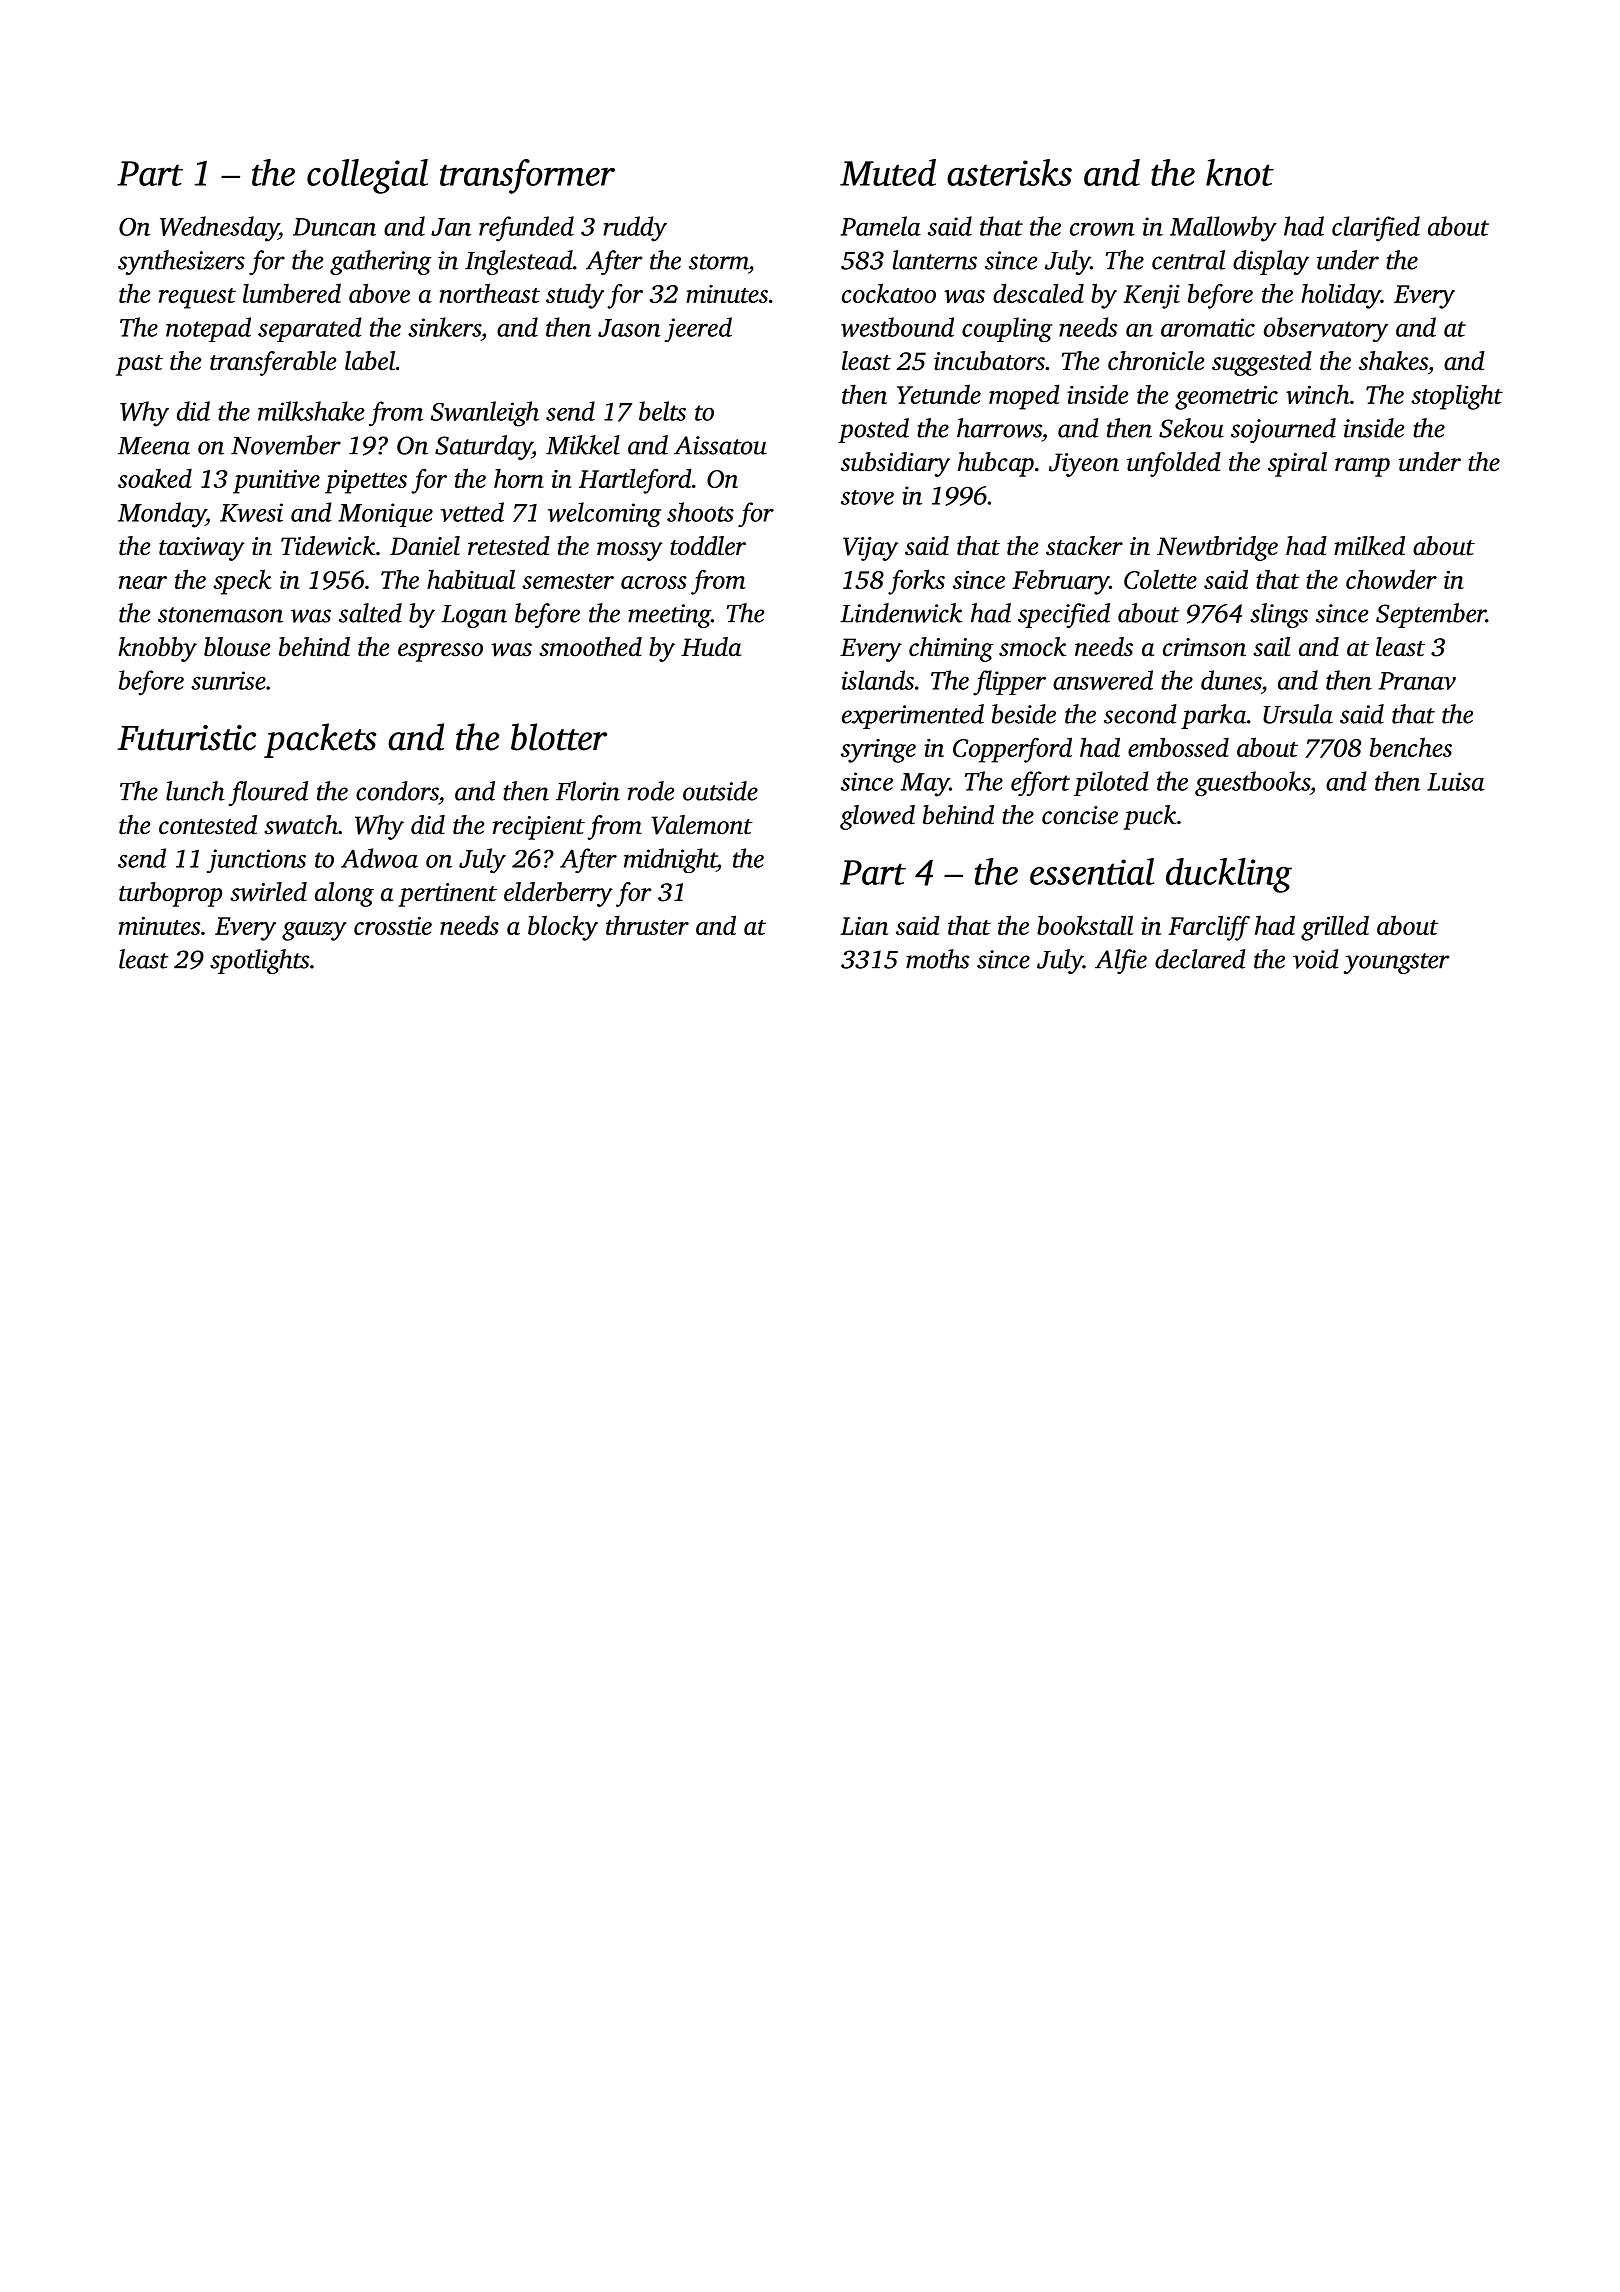 The height and width of the image is (2292, 1620). Describe the element at coordinates (259, 961) in the image. I see `spotlights` at that location.
